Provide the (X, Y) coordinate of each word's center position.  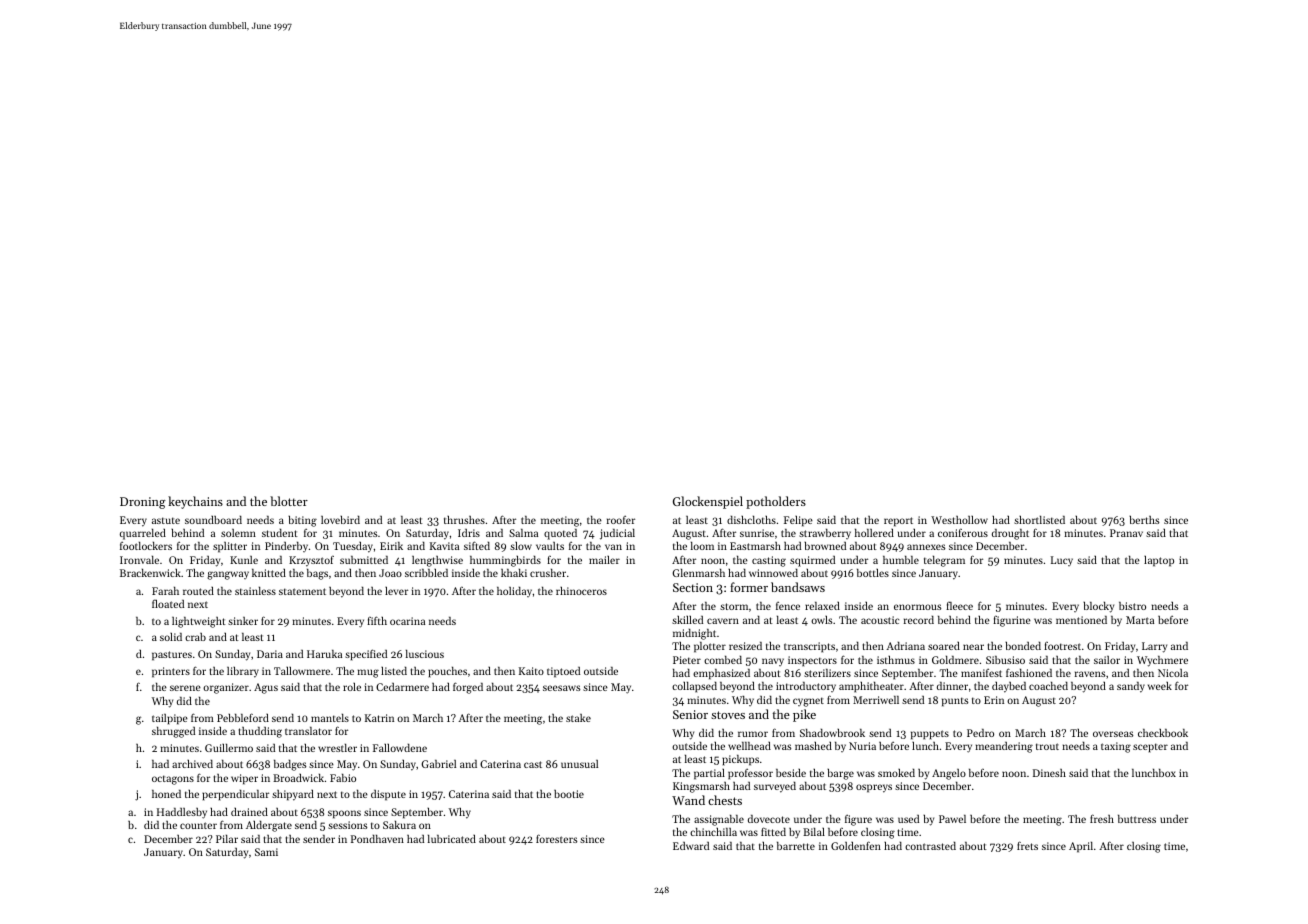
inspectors (812, 661)
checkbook (1163, 733)
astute (166, 520)
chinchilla (713, 832)
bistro (1132, 606)
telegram (944, 561)
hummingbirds (505, 561)
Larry (1154, 647)
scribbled (426, 573)
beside (791, 773)
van (613, 547)
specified (366, 655)
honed (166, 794)
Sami (266, 852)
